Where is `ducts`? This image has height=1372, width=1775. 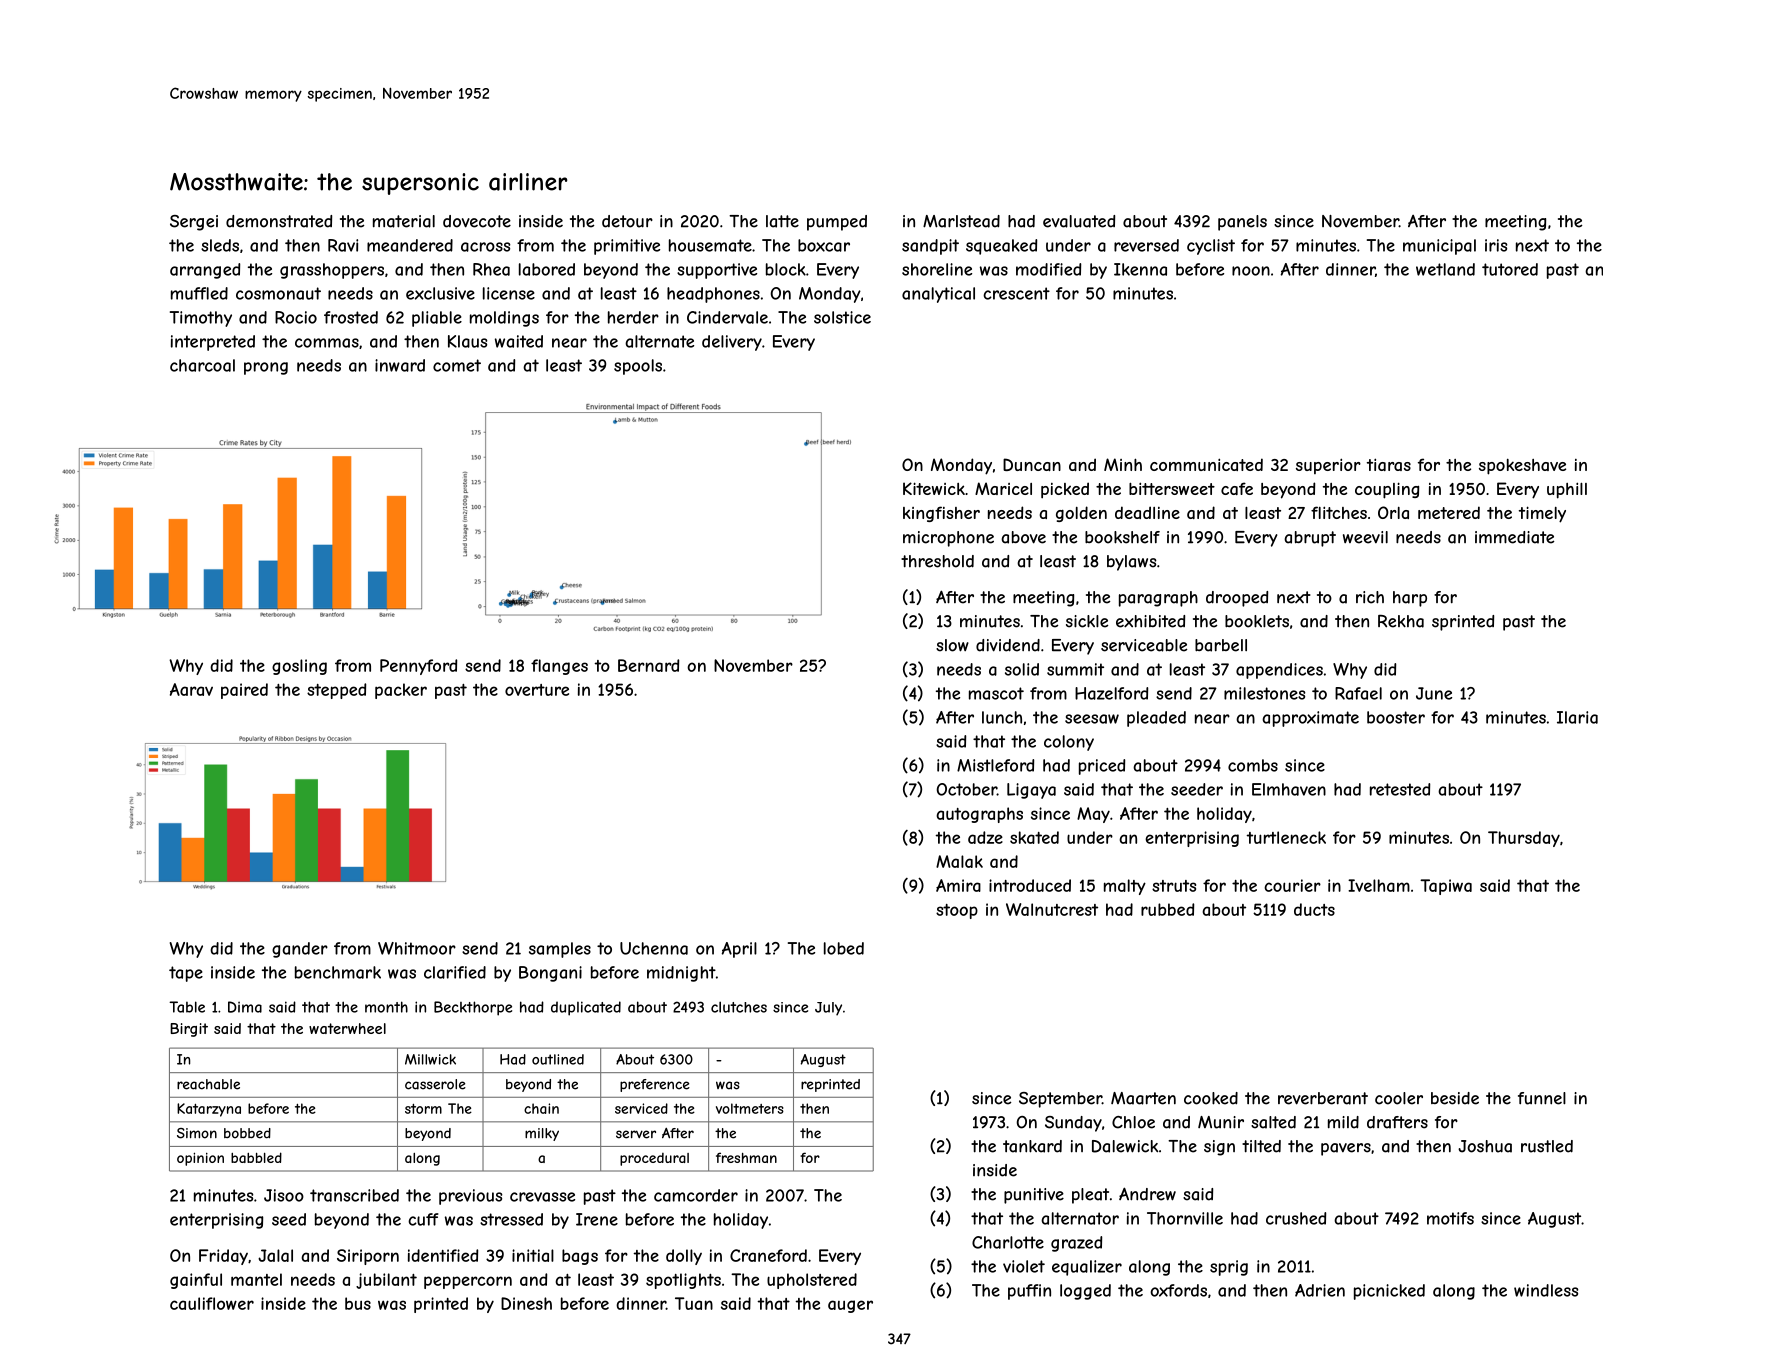 ducts is located at coordinates (1314, 909).
